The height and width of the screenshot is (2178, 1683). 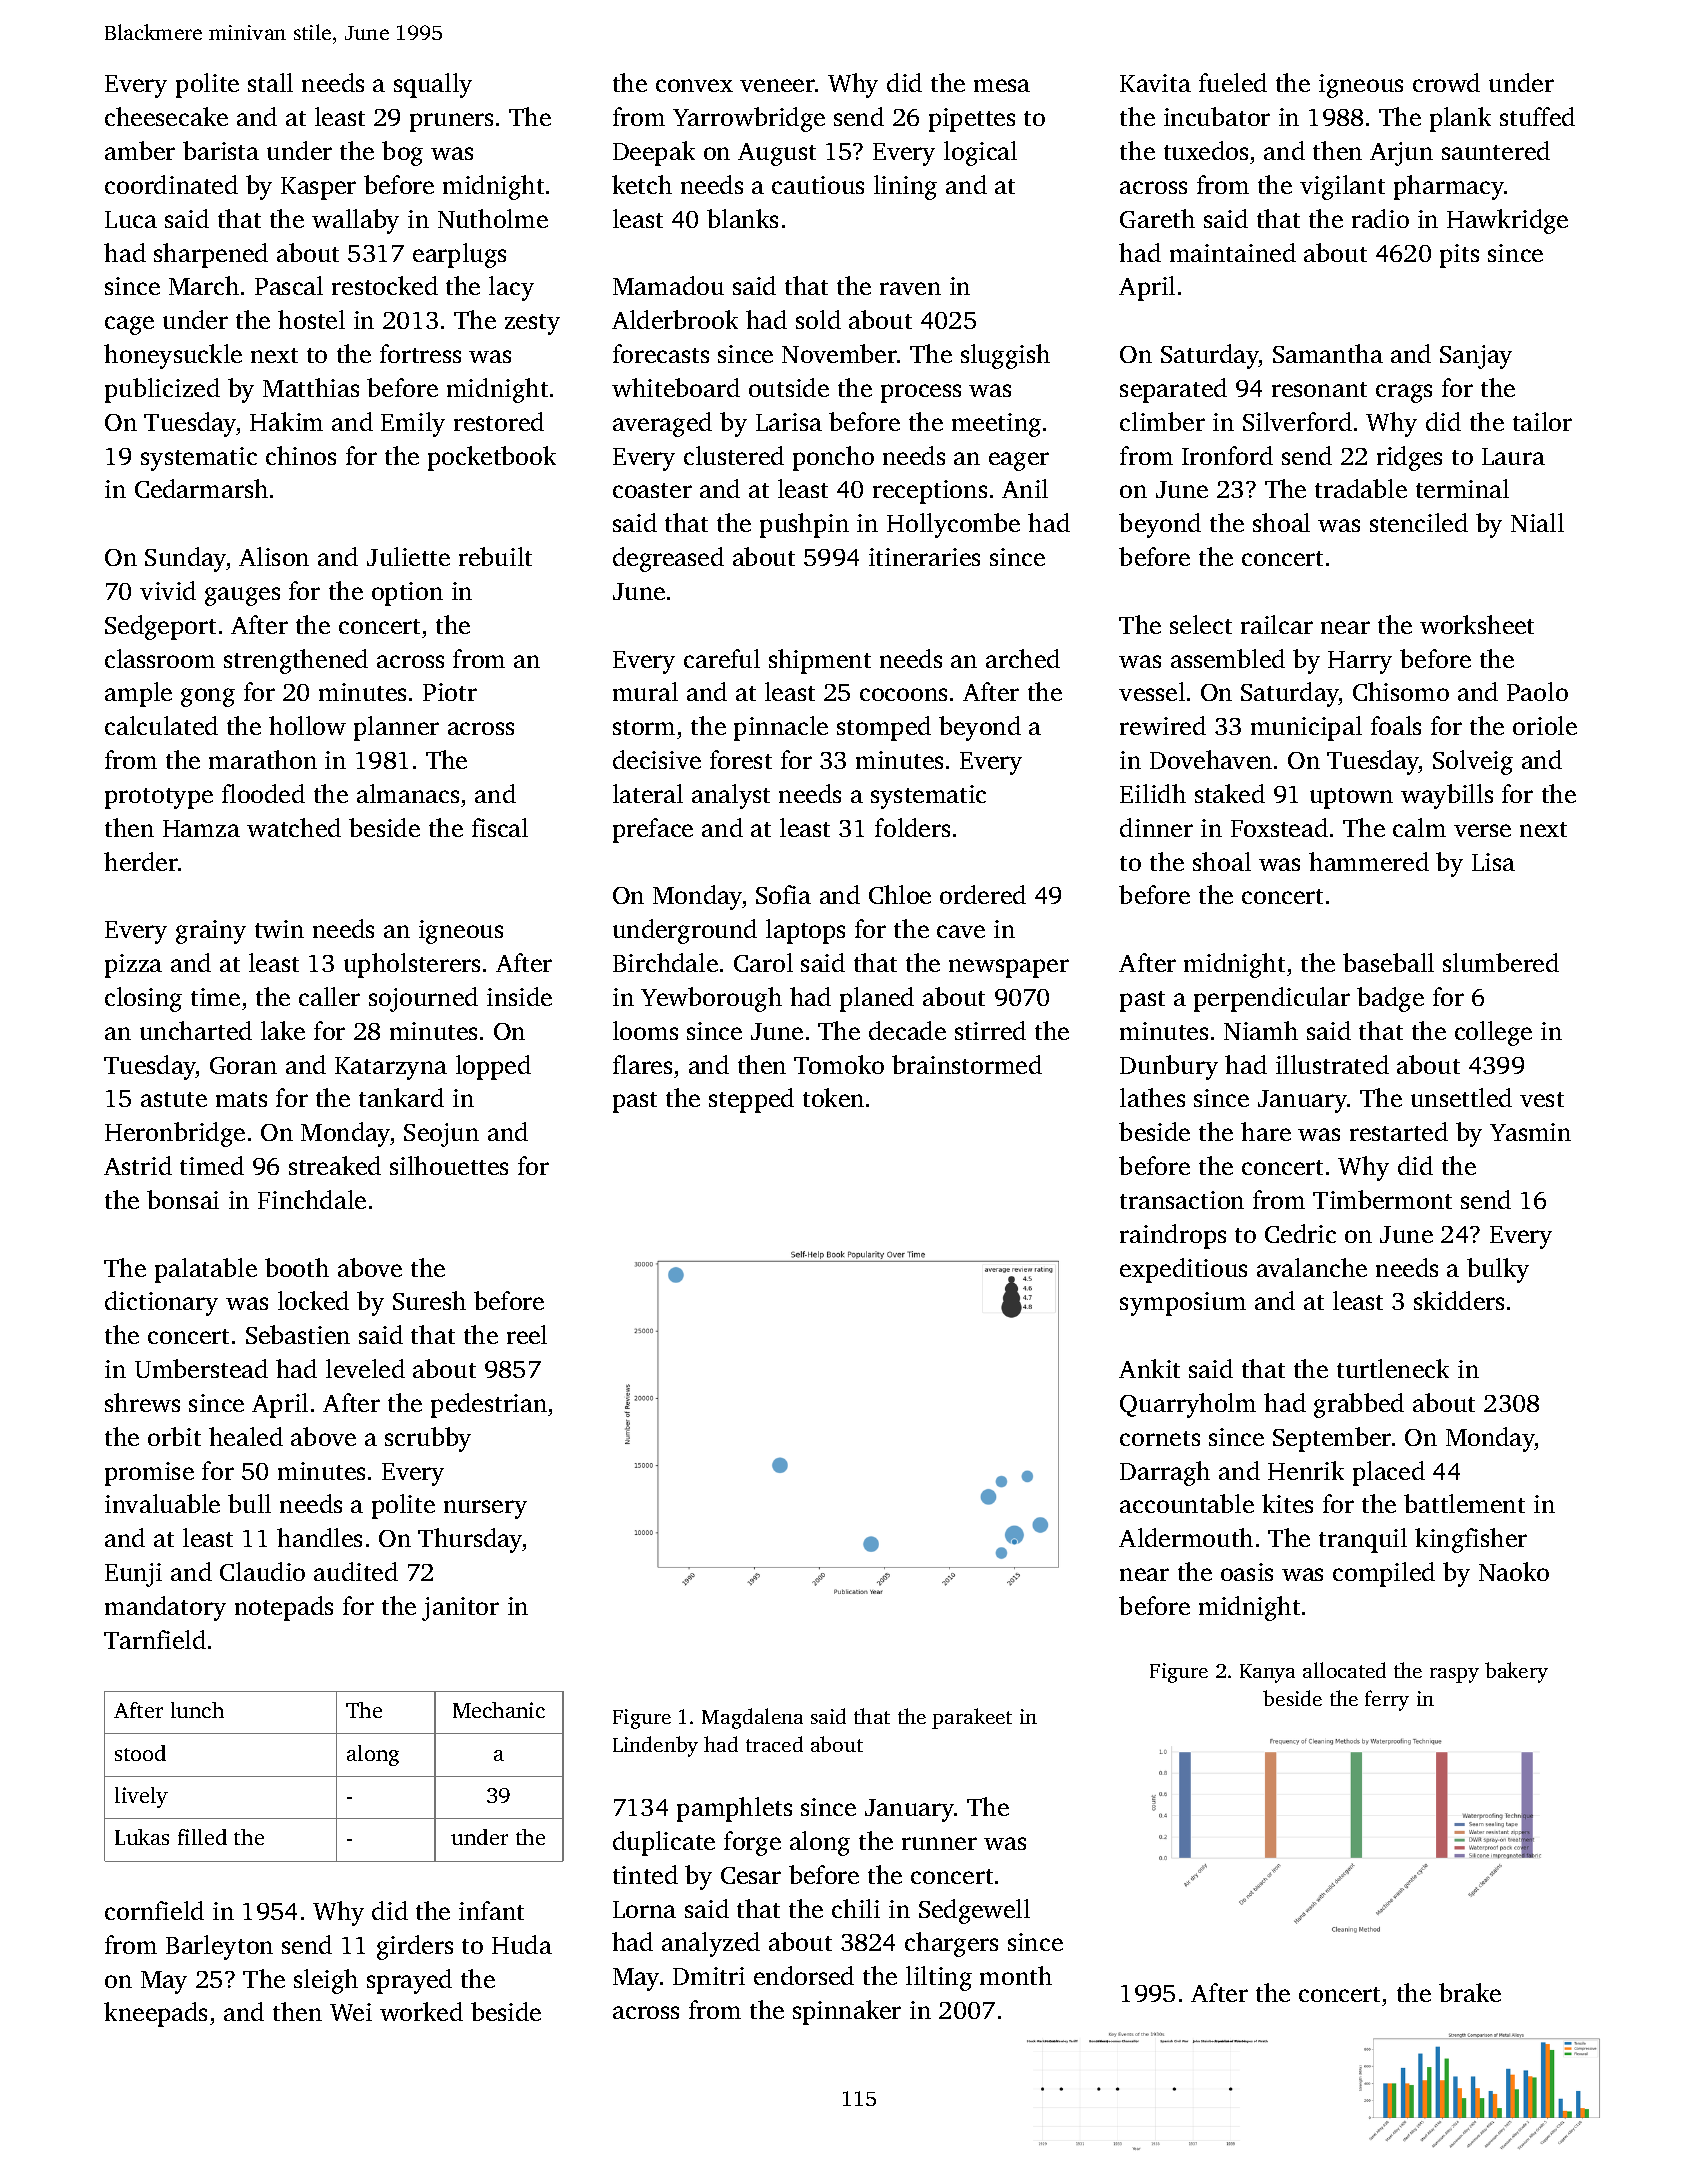 What do you see at coordinates (1476, 357) in the screenshot?
I see `Sanjay` at bounding box center [1476, 357].
